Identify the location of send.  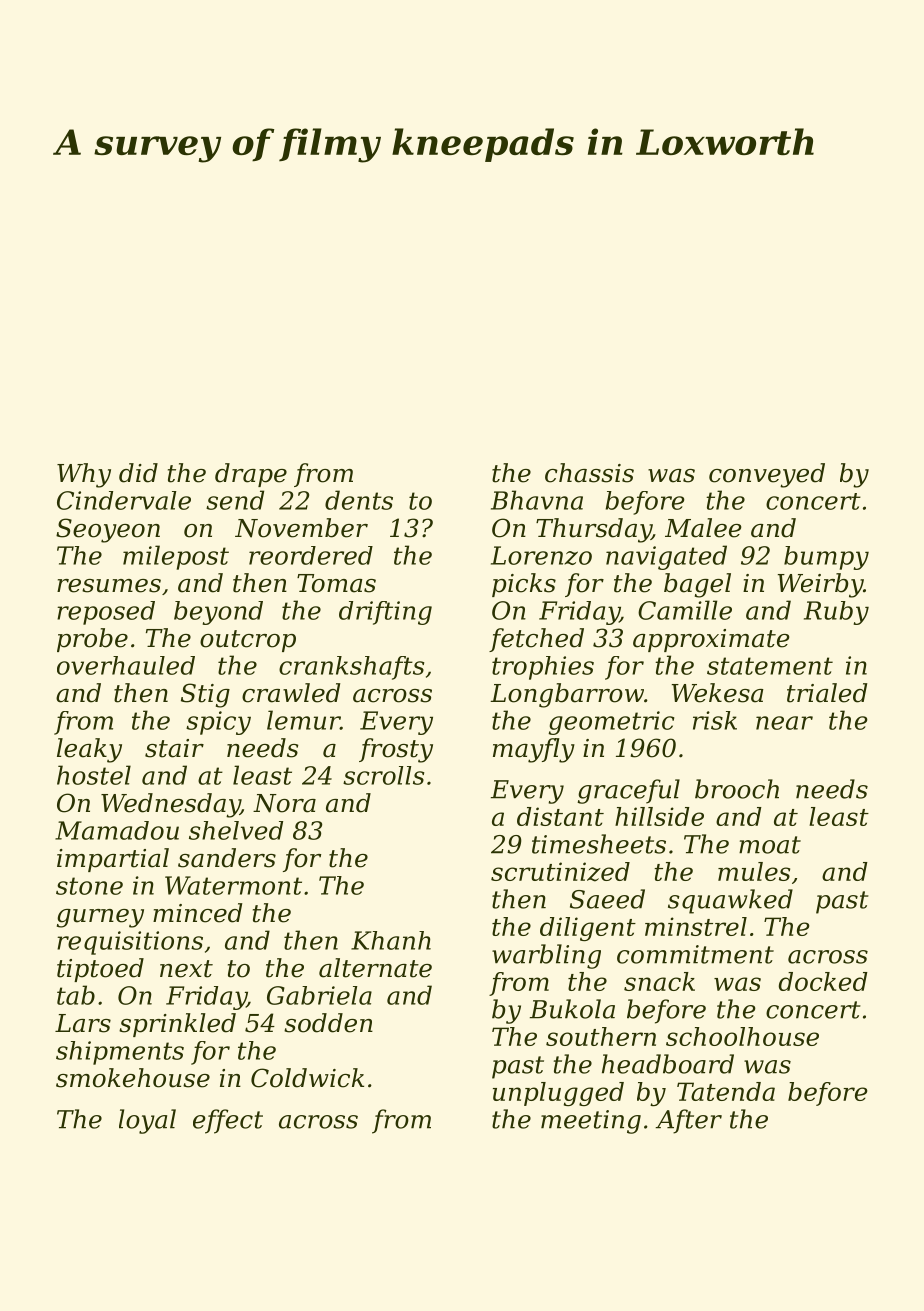
(235, 500).
